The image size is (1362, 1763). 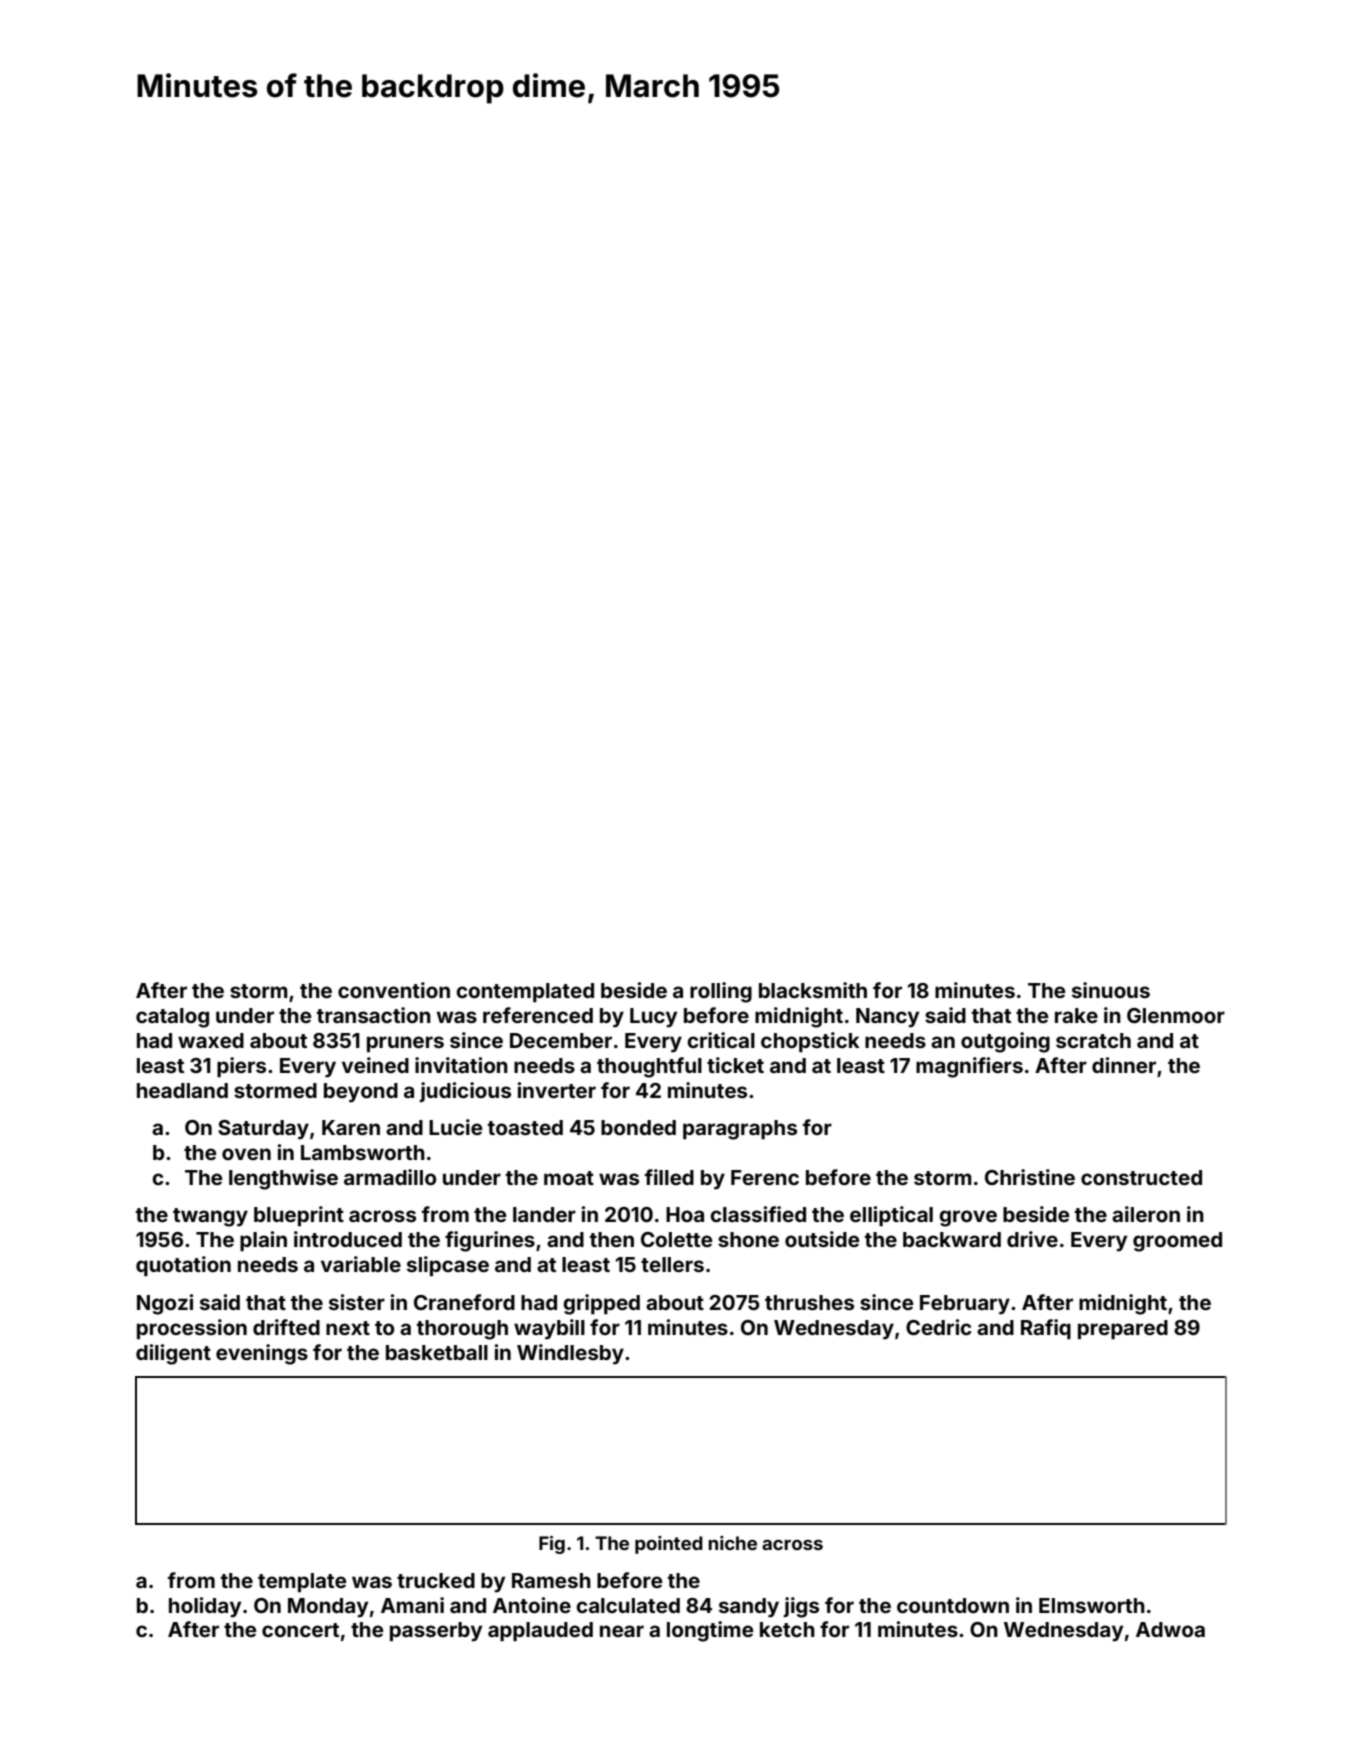 I want to click on Windlesby, so click(x=570, y=1354).
